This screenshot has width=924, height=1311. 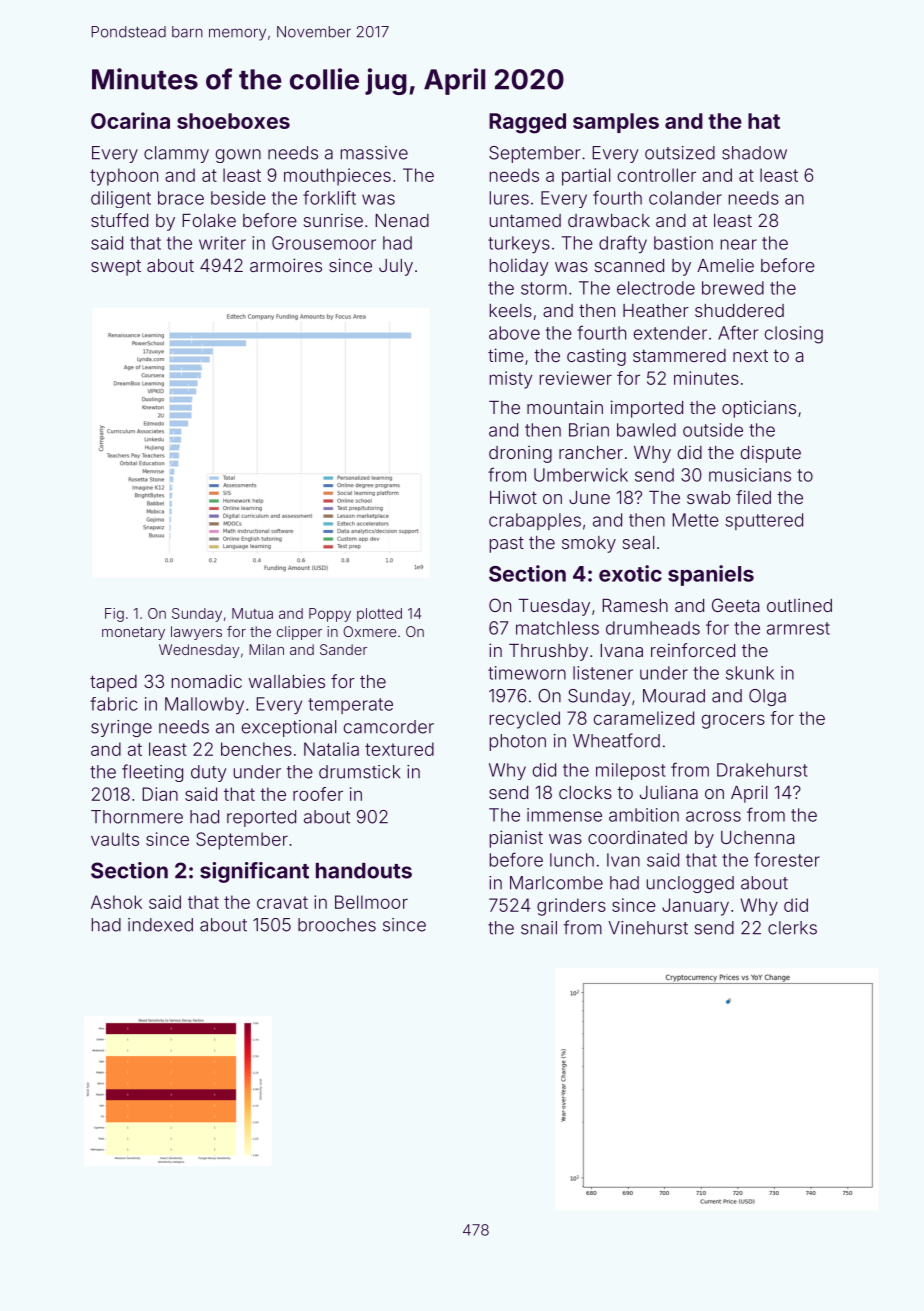 What do you see at coordinates (527, 123) in the screenshot?
I see `Ragged` at bounding box center [527, 123].
